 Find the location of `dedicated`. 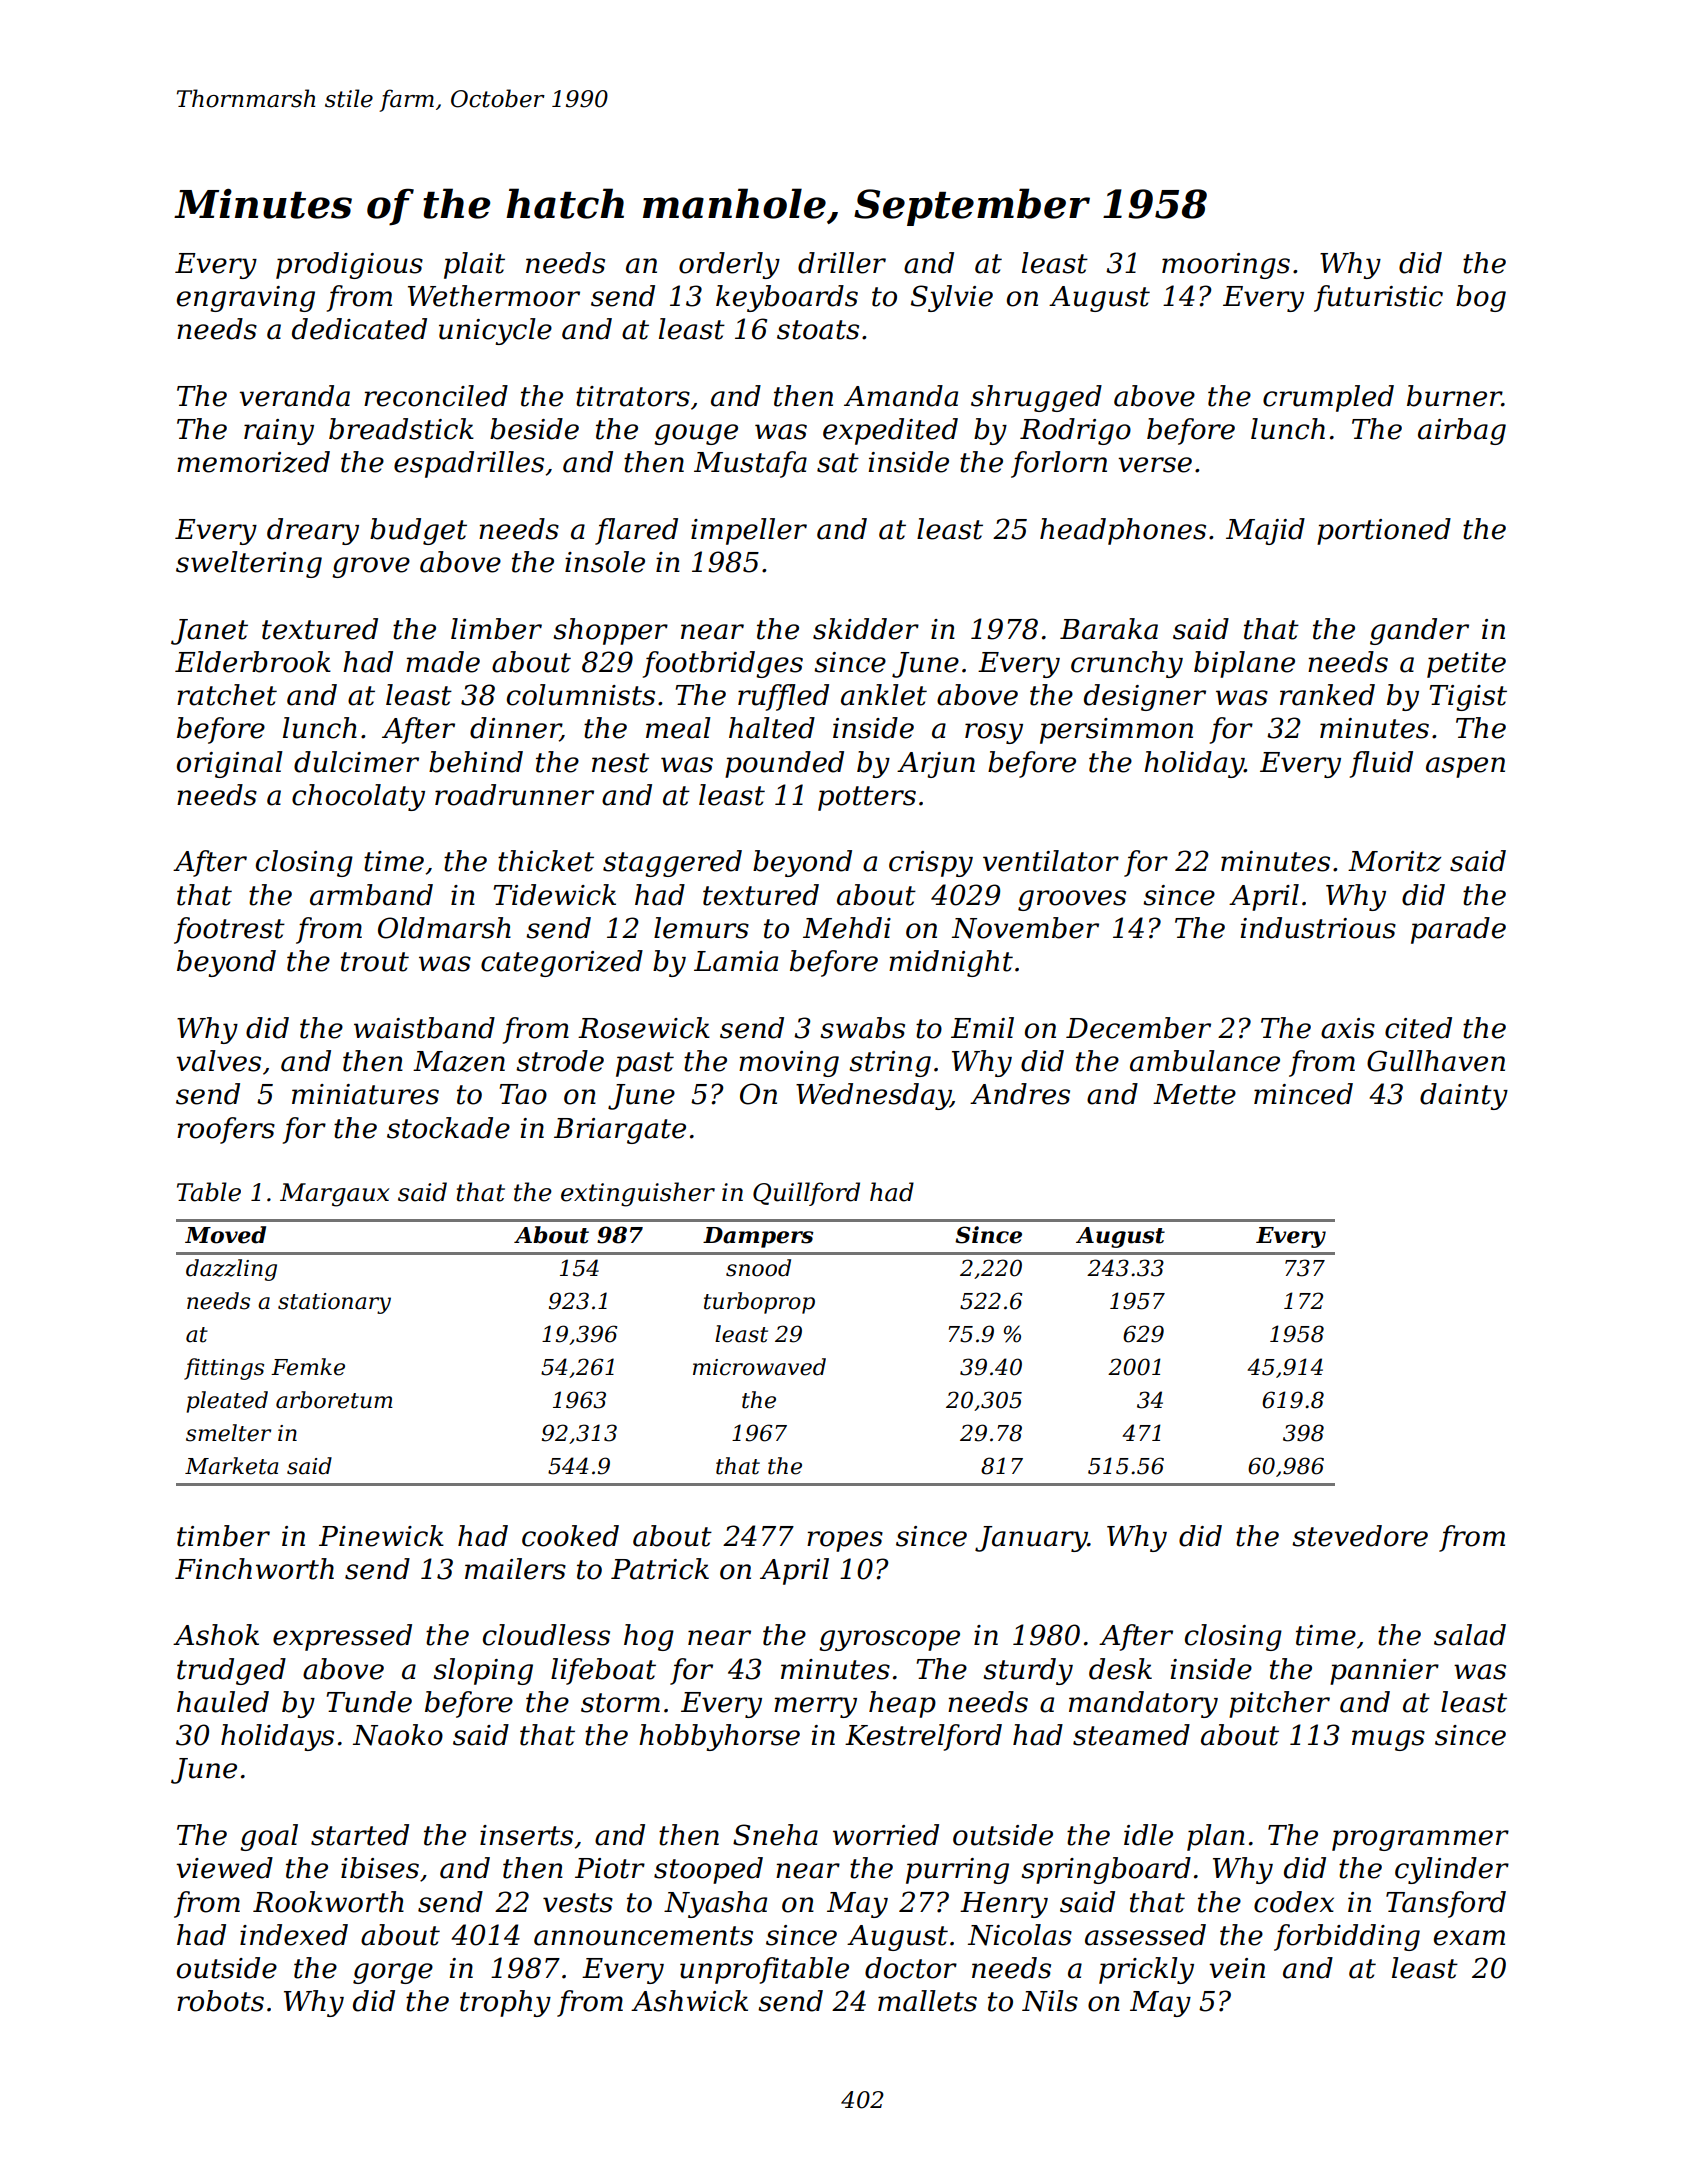

dedicated is located at coordinates (359, 329).
